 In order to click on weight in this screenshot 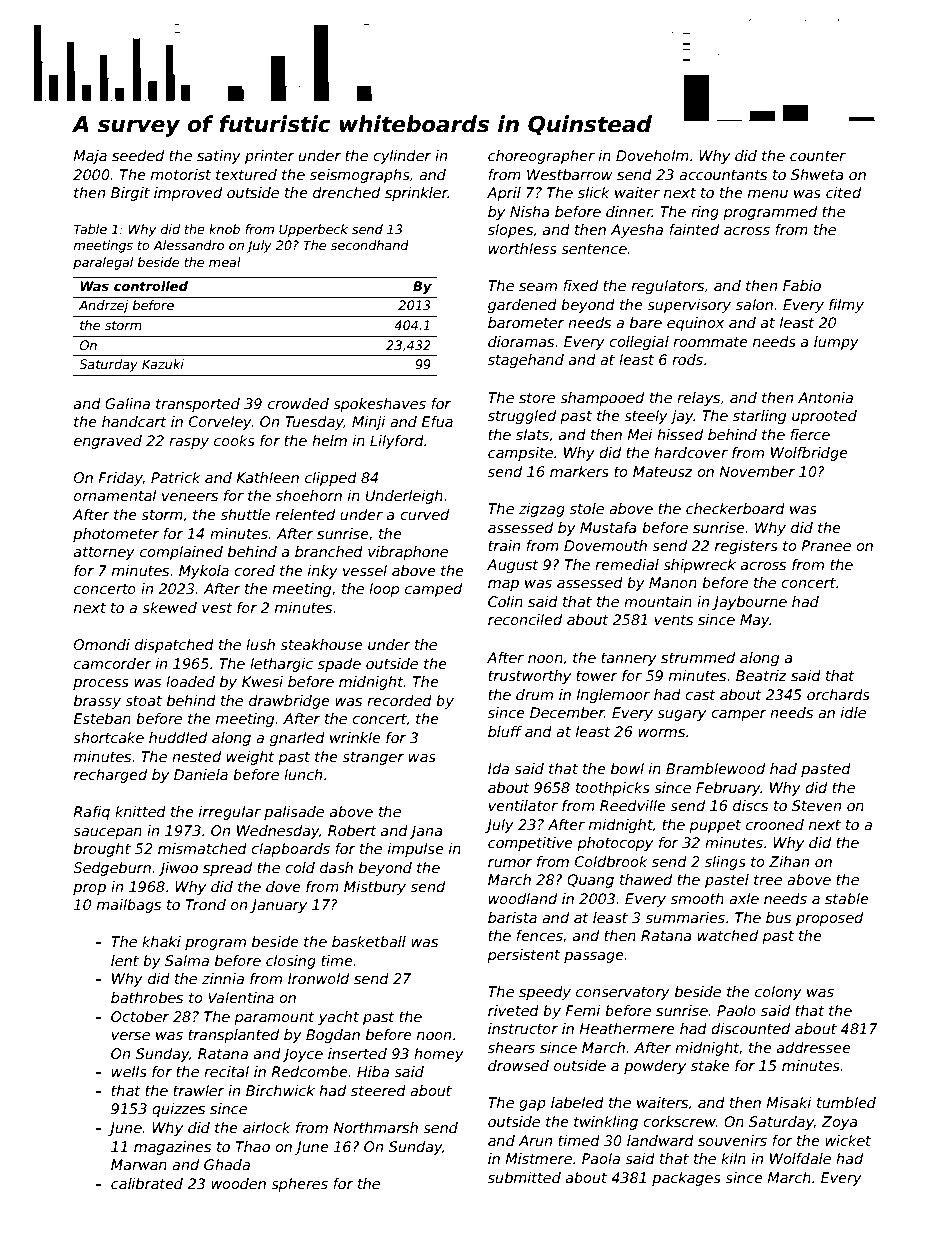, I will do `click(251, 758)`.
